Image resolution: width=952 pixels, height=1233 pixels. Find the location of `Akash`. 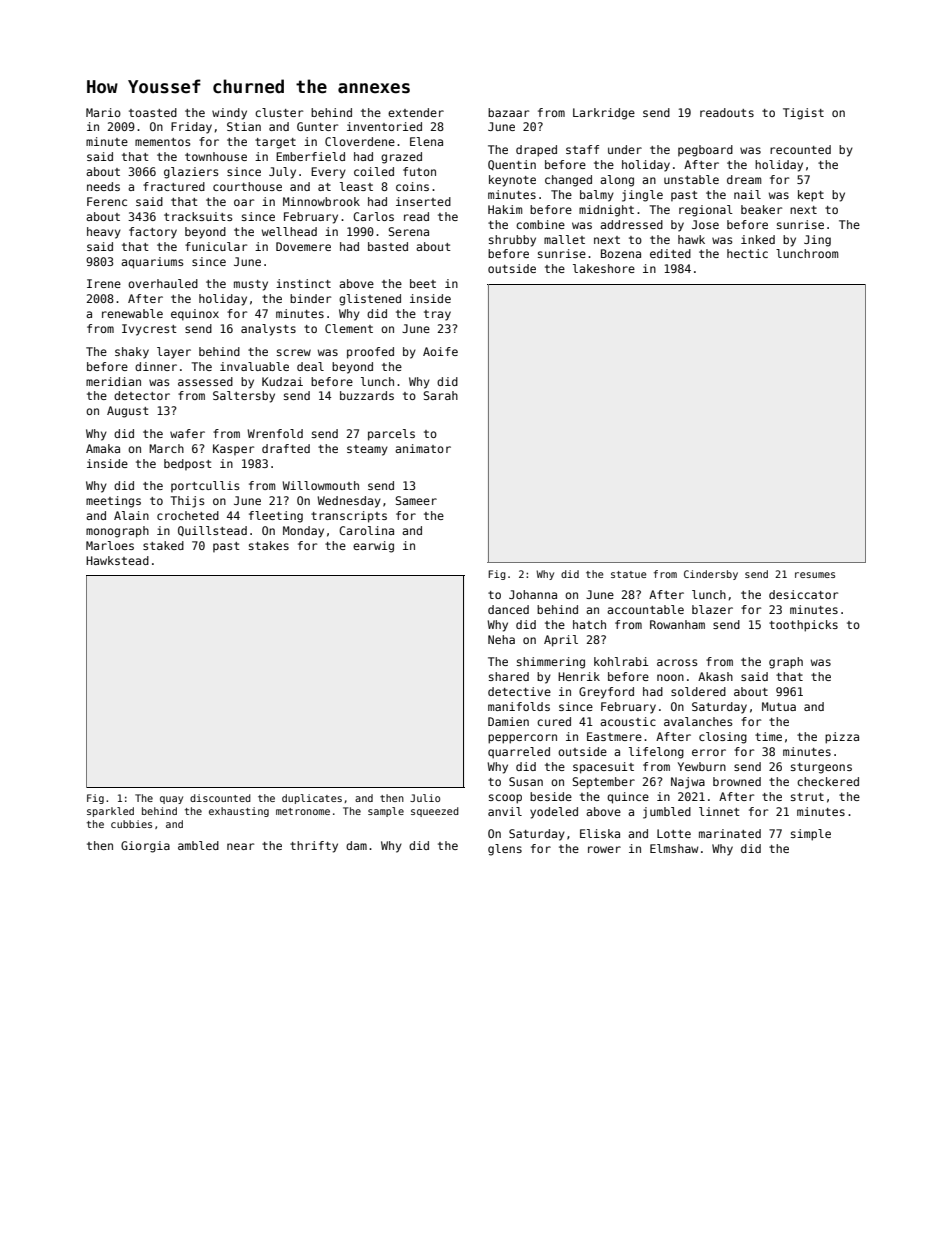

Akash is located at coordinates (715, 676).
